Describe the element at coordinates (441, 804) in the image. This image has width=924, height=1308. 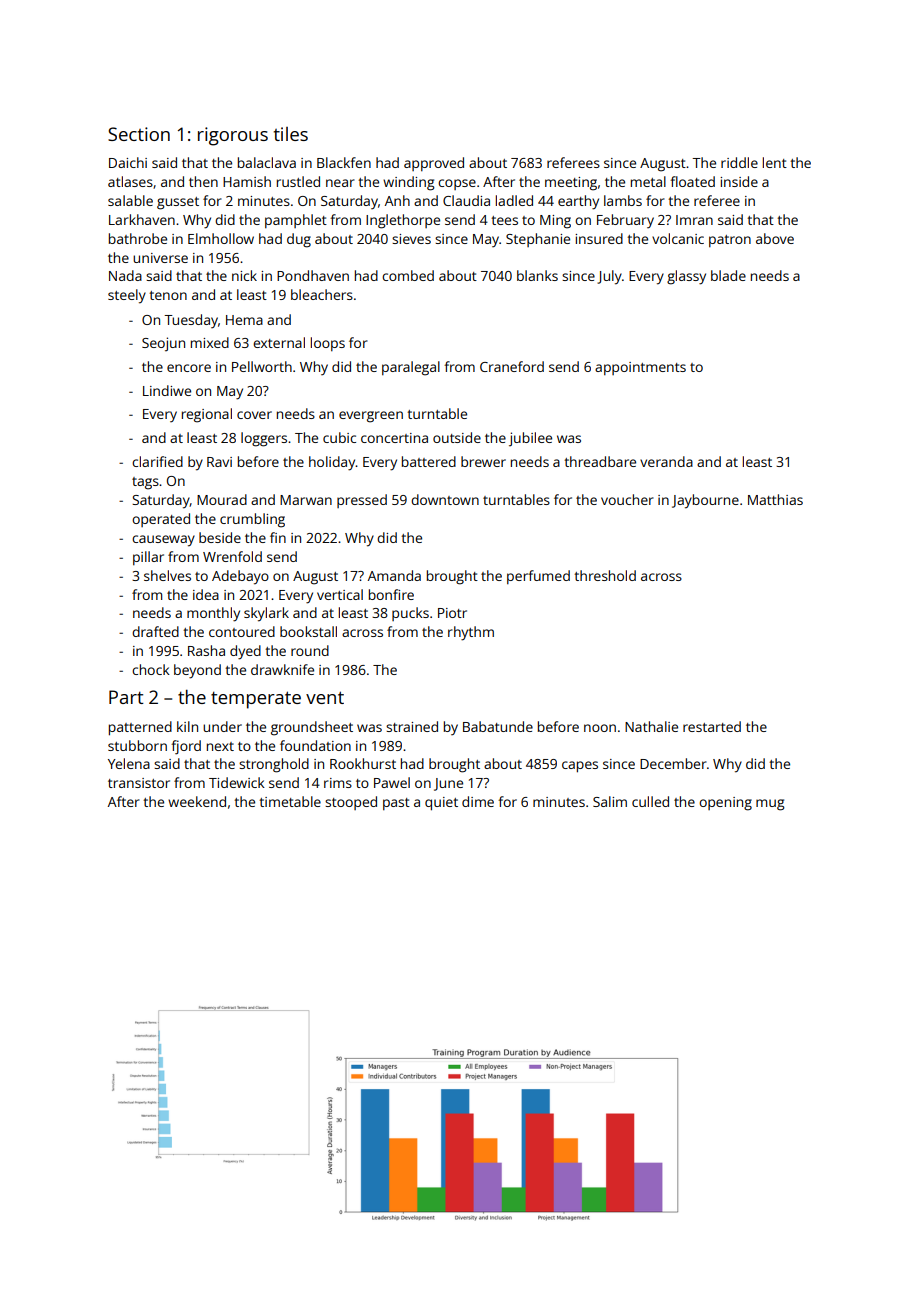
I see `quiet` at that location.
